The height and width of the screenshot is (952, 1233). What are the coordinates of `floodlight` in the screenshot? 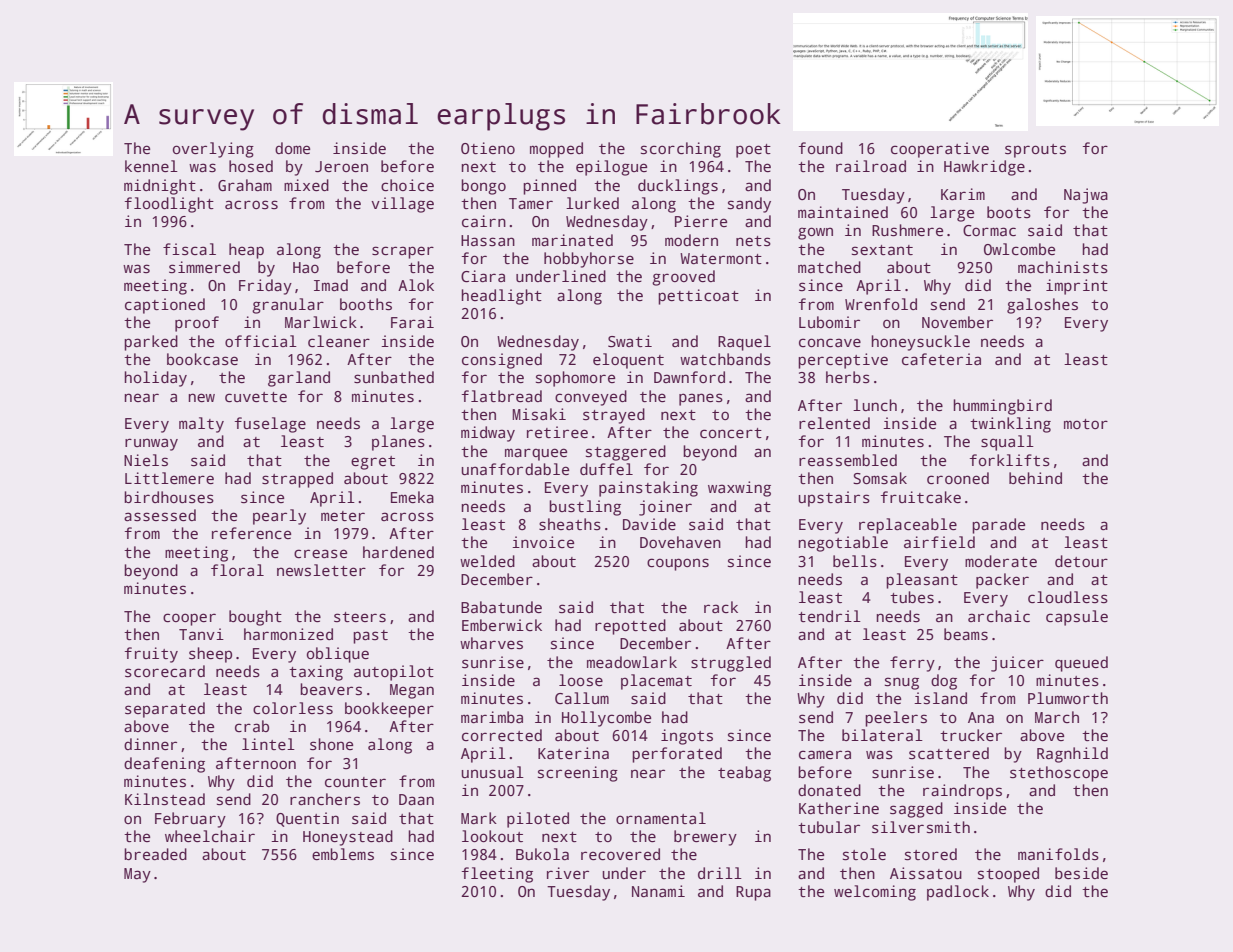 It's located at (169, 205).
